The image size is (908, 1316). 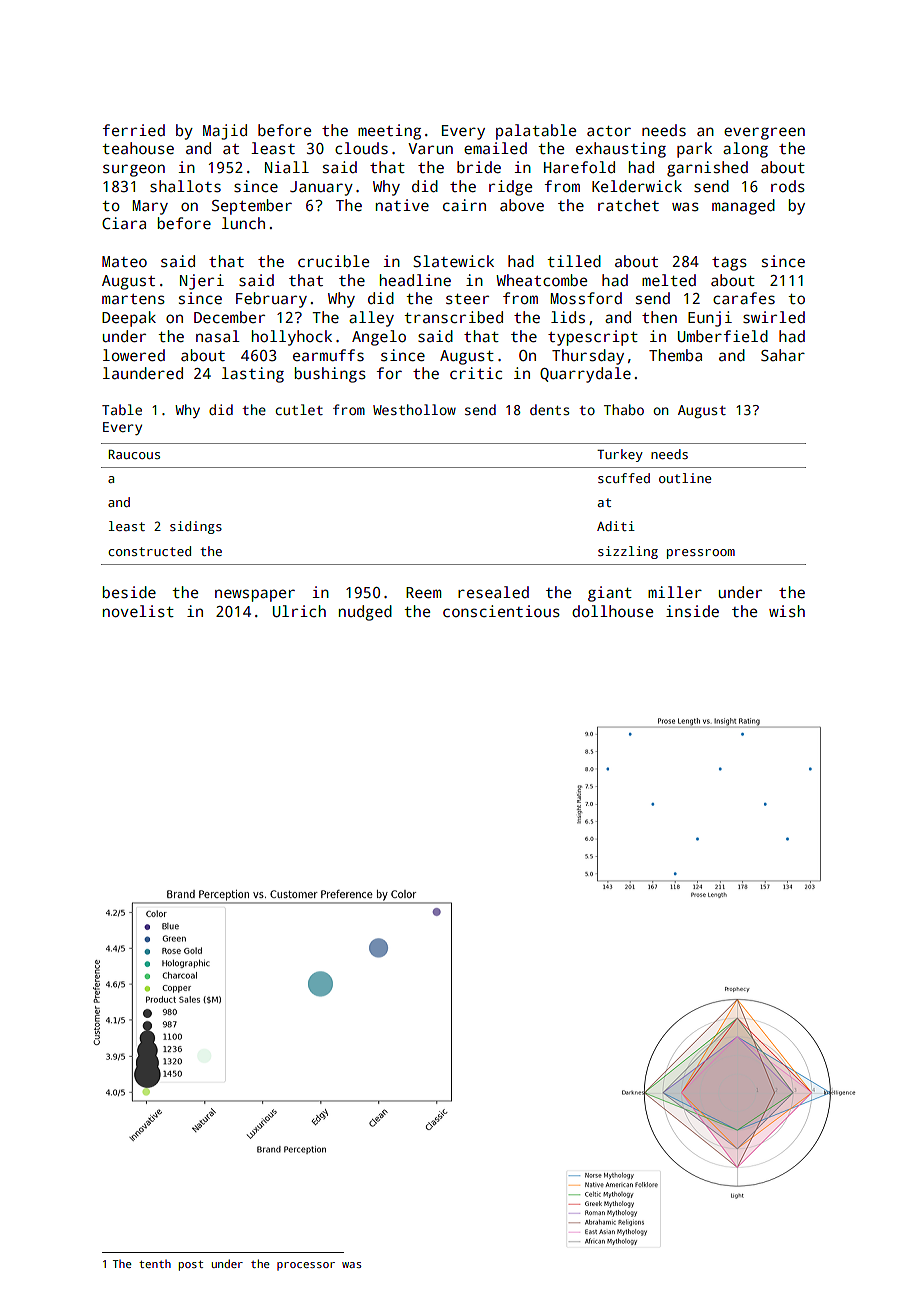 I want to click on nudged, so click(x=365, y=613).
